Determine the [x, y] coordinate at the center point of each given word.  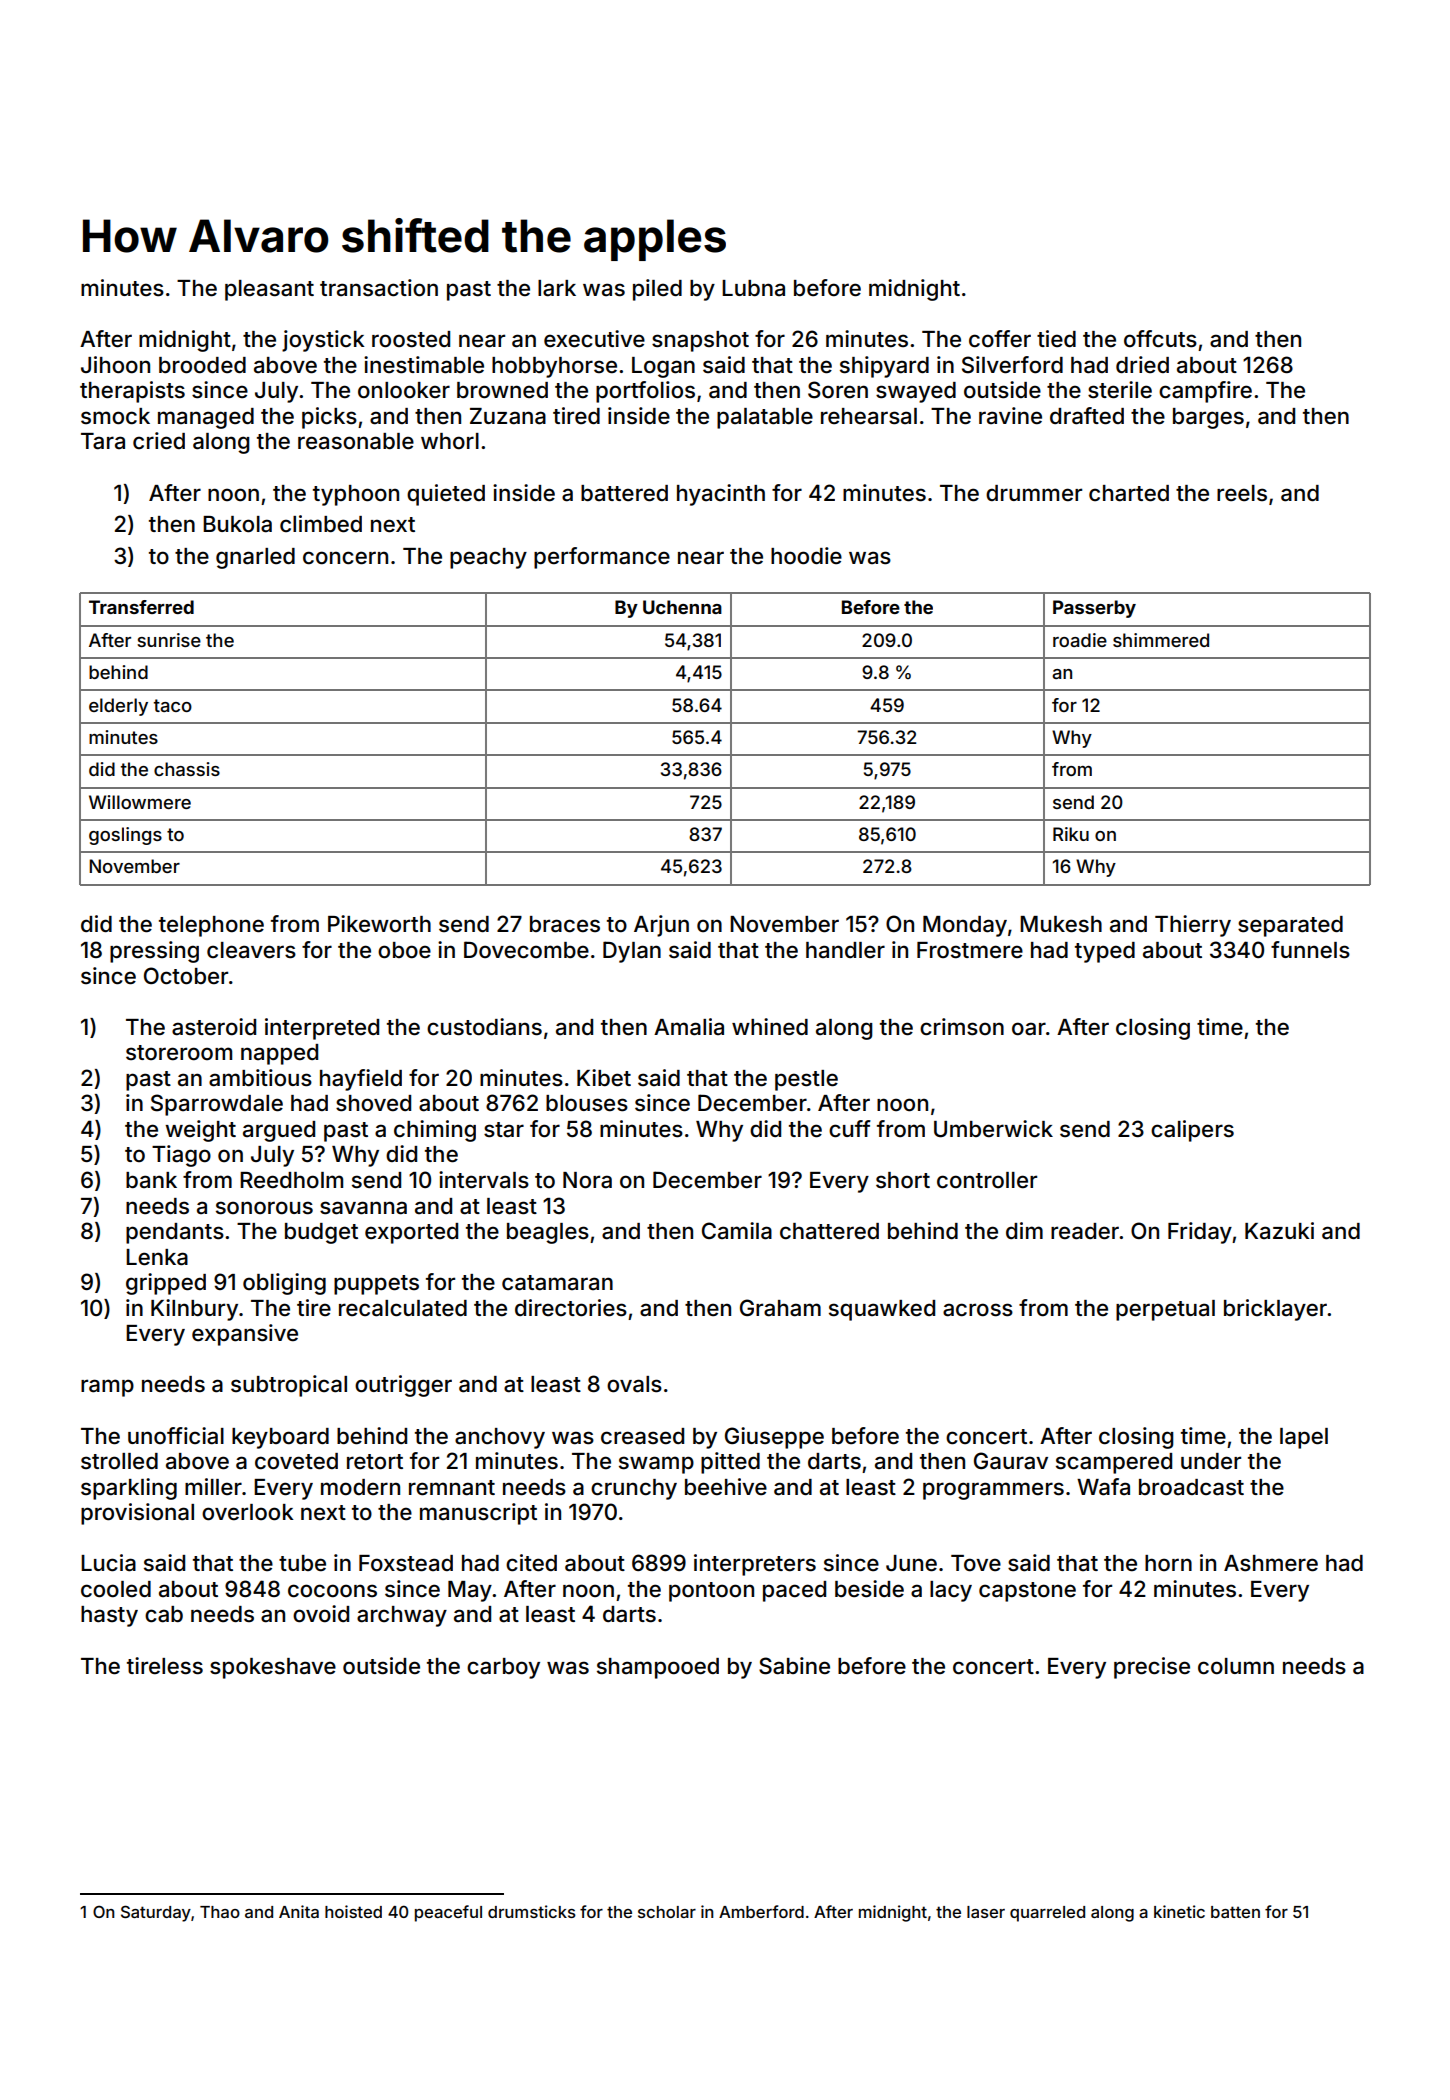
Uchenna [682, 607]
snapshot [700, 341]
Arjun [661, 926]
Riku [1071, 834]
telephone [211, 926]
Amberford [761, 1911]
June [911, 1563]
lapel [1304, 1438]
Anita [299, 1911]
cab [164, 1614]
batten [1235, 1912]
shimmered [1161, 640]
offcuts [1160, 339]
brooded [202, 365]
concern [345, 558]
